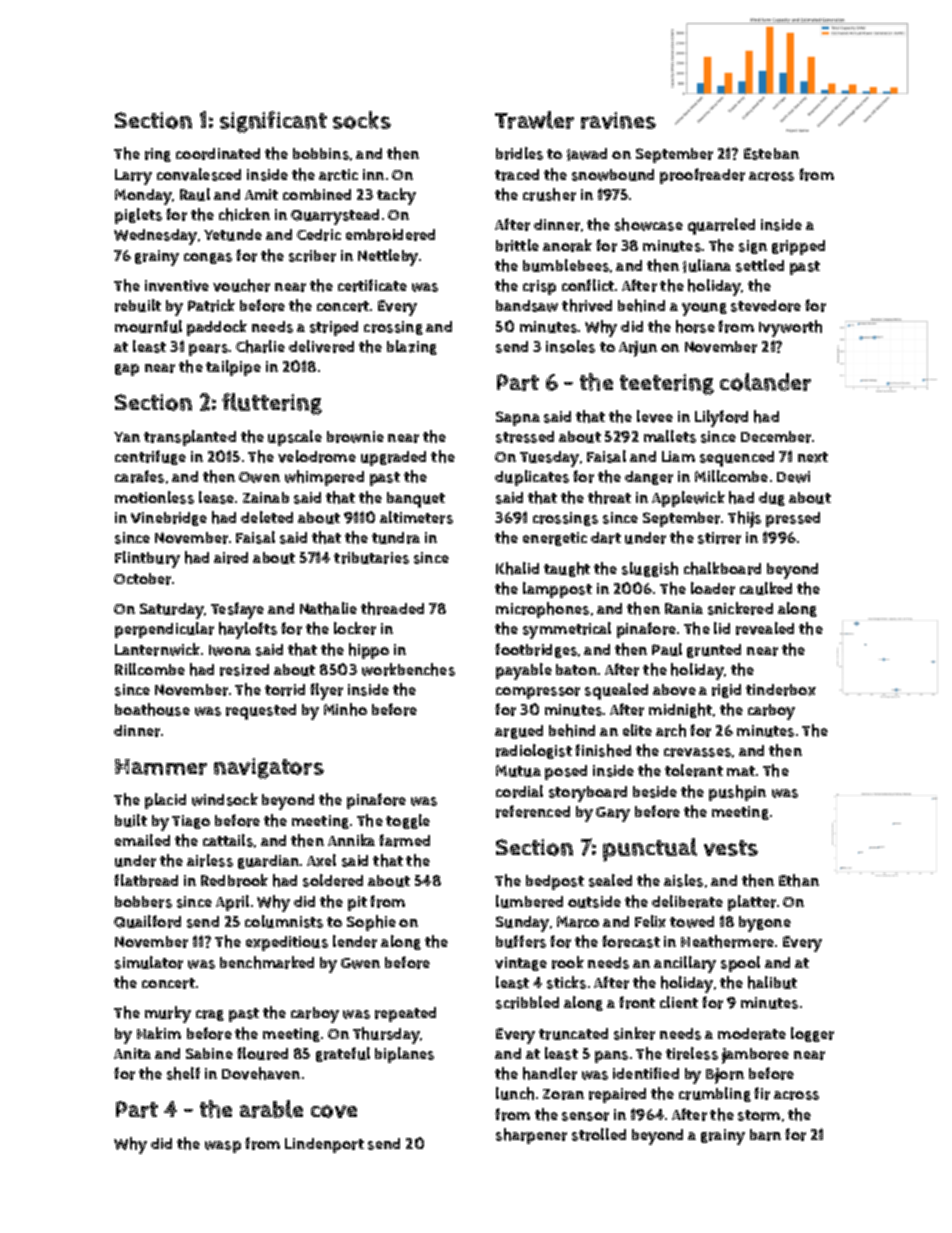  I want to click on brittle, so click(517, 245).
